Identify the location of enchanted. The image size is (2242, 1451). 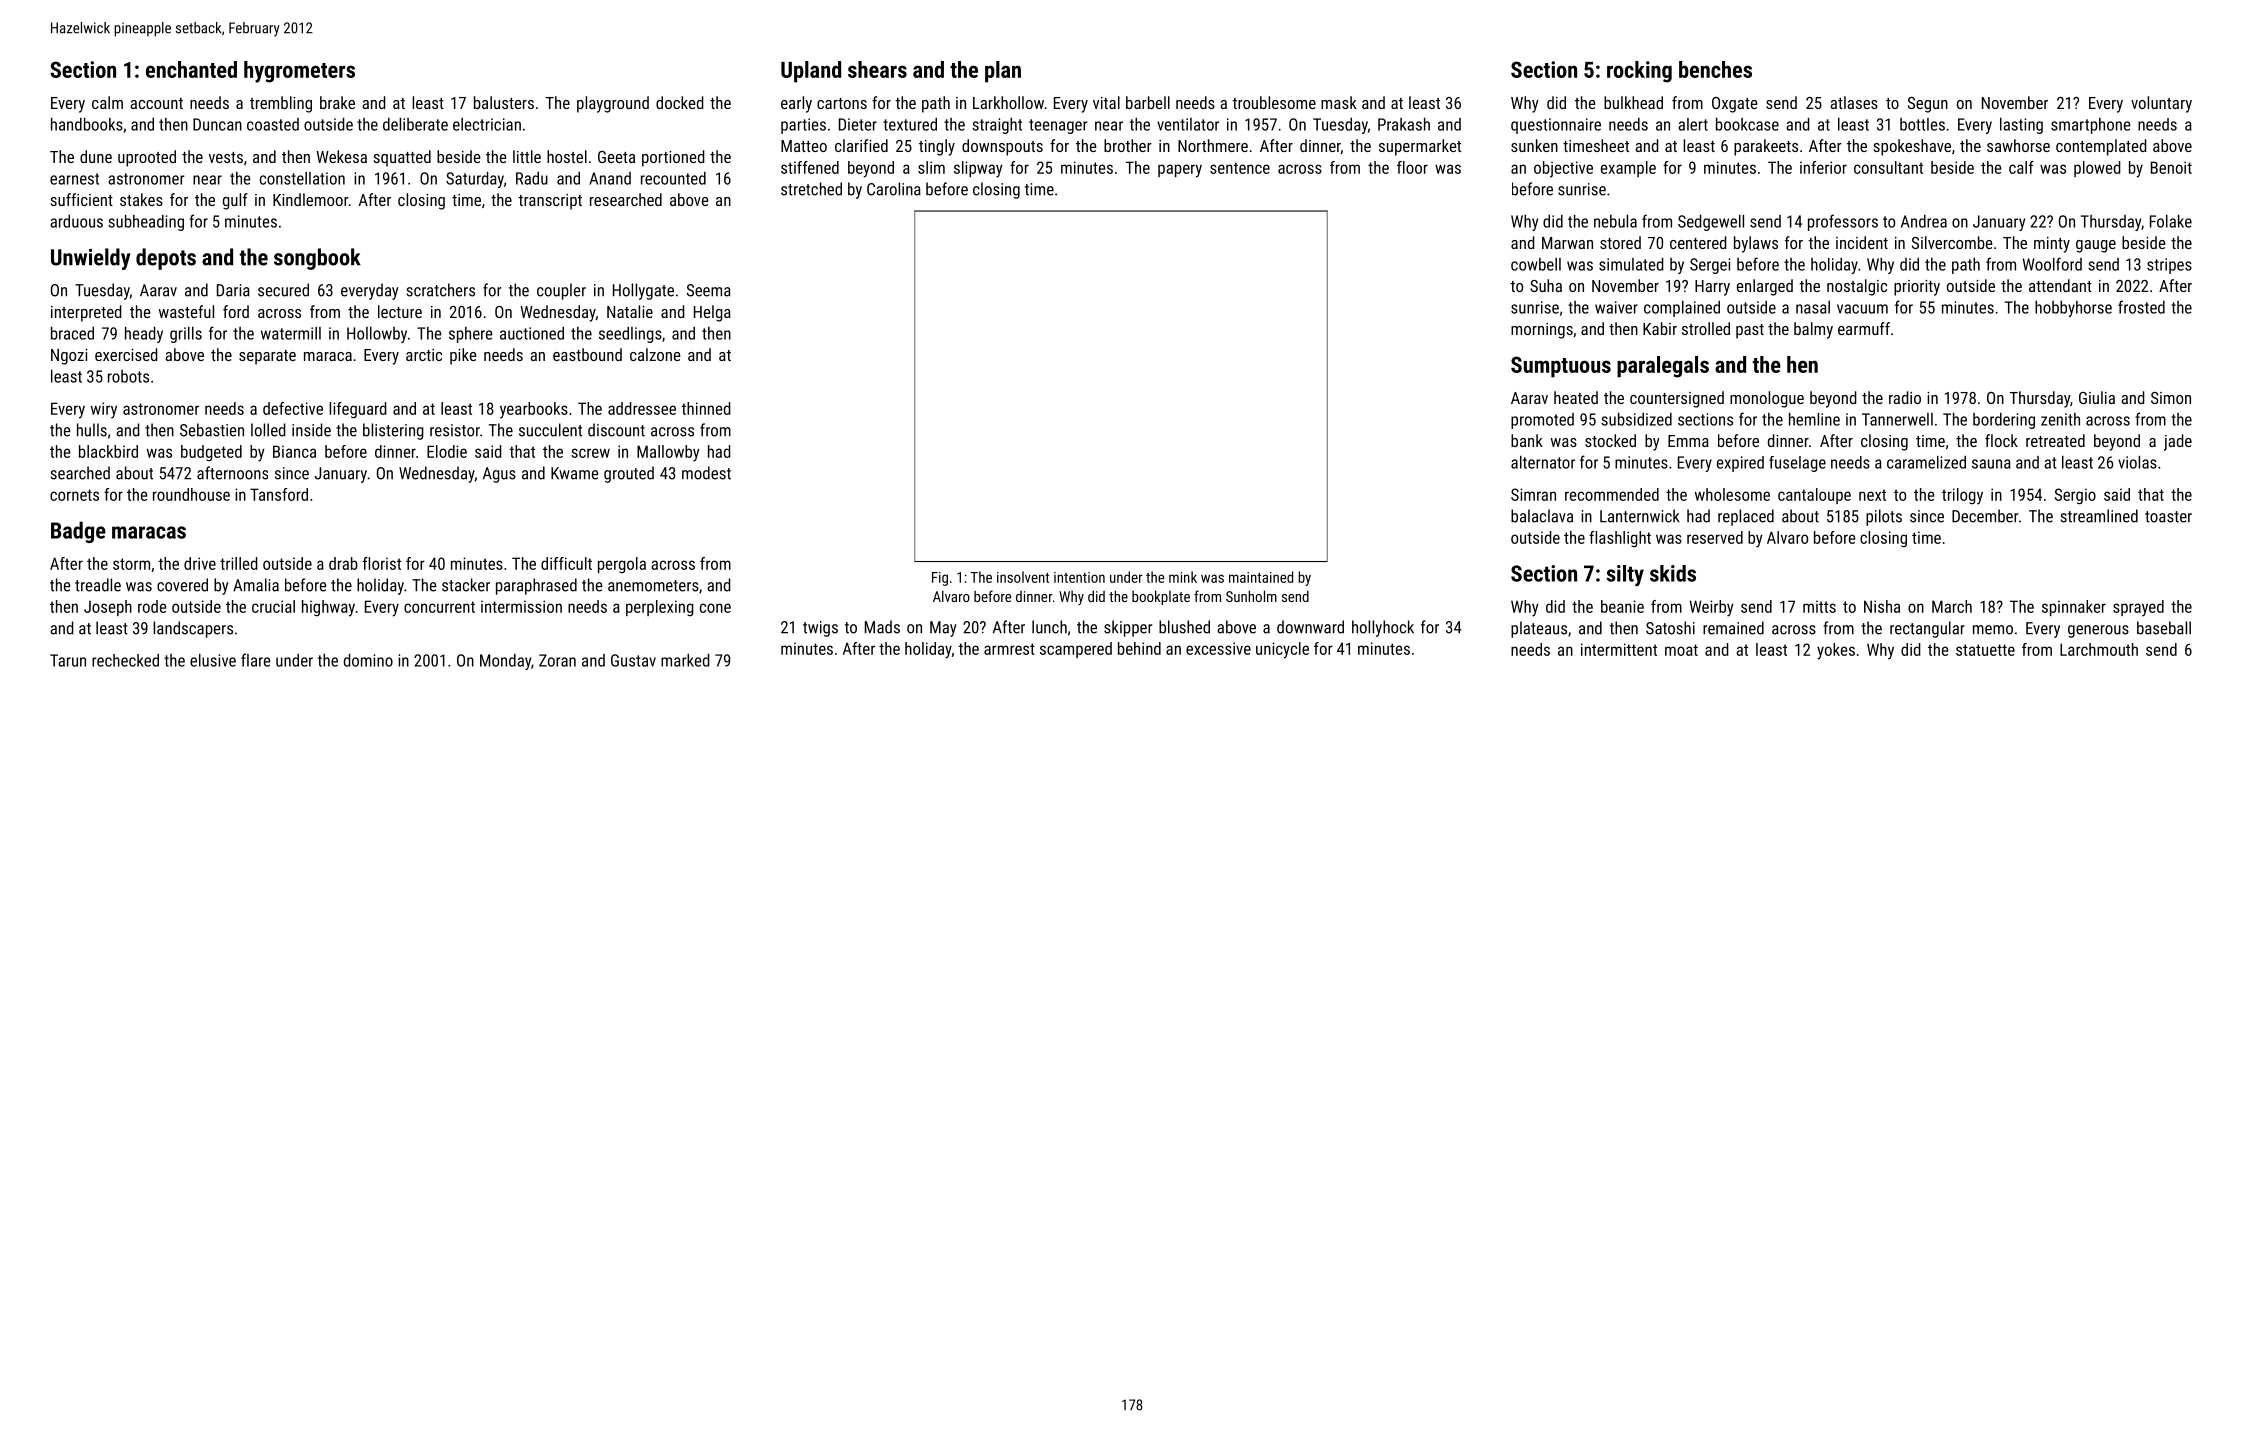
(191, 69).
